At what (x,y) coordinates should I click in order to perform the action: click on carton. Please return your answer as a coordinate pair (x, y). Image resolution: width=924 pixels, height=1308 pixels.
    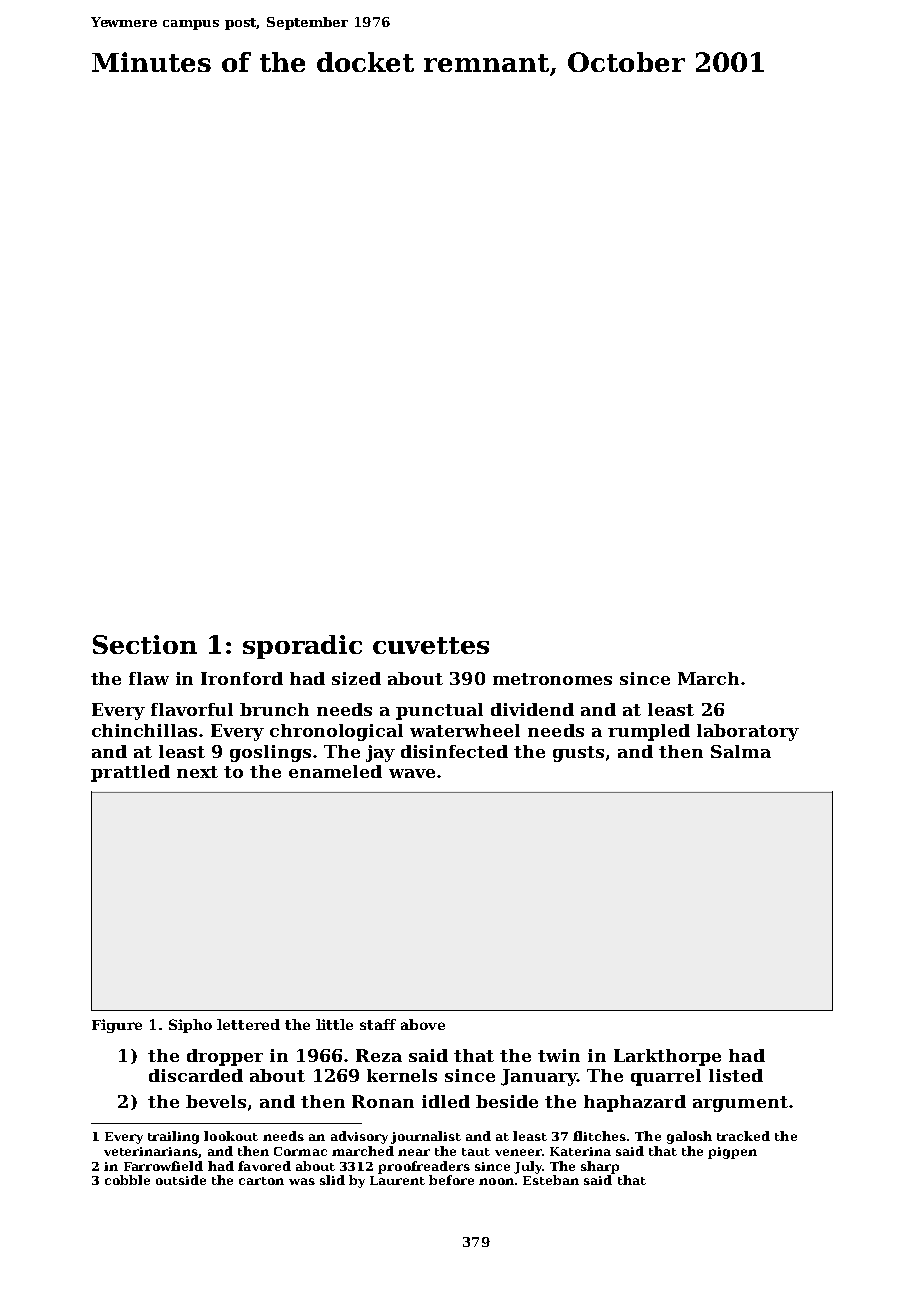
    Looking at the image, I should click on (261, 1181).
